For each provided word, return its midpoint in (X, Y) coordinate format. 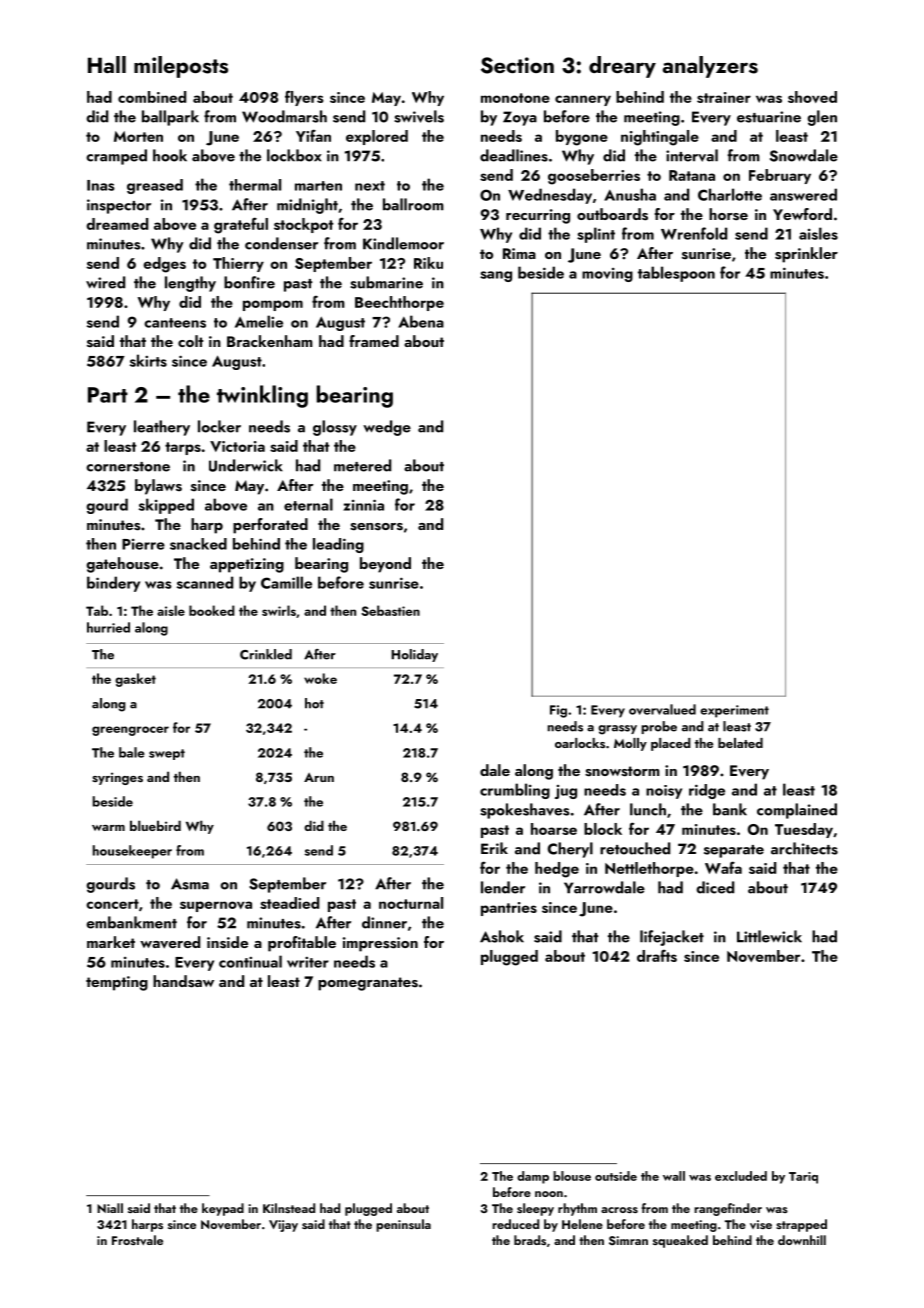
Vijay (283, 1226)
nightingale (660, 138)
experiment (734, 711)
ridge (707, 791)
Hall (107, 64)
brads (530, 1240)
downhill (802, 1240)
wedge (387, 428)
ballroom (413, 204)
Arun (319, 777)
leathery (162, 428)
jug (566, 792)
